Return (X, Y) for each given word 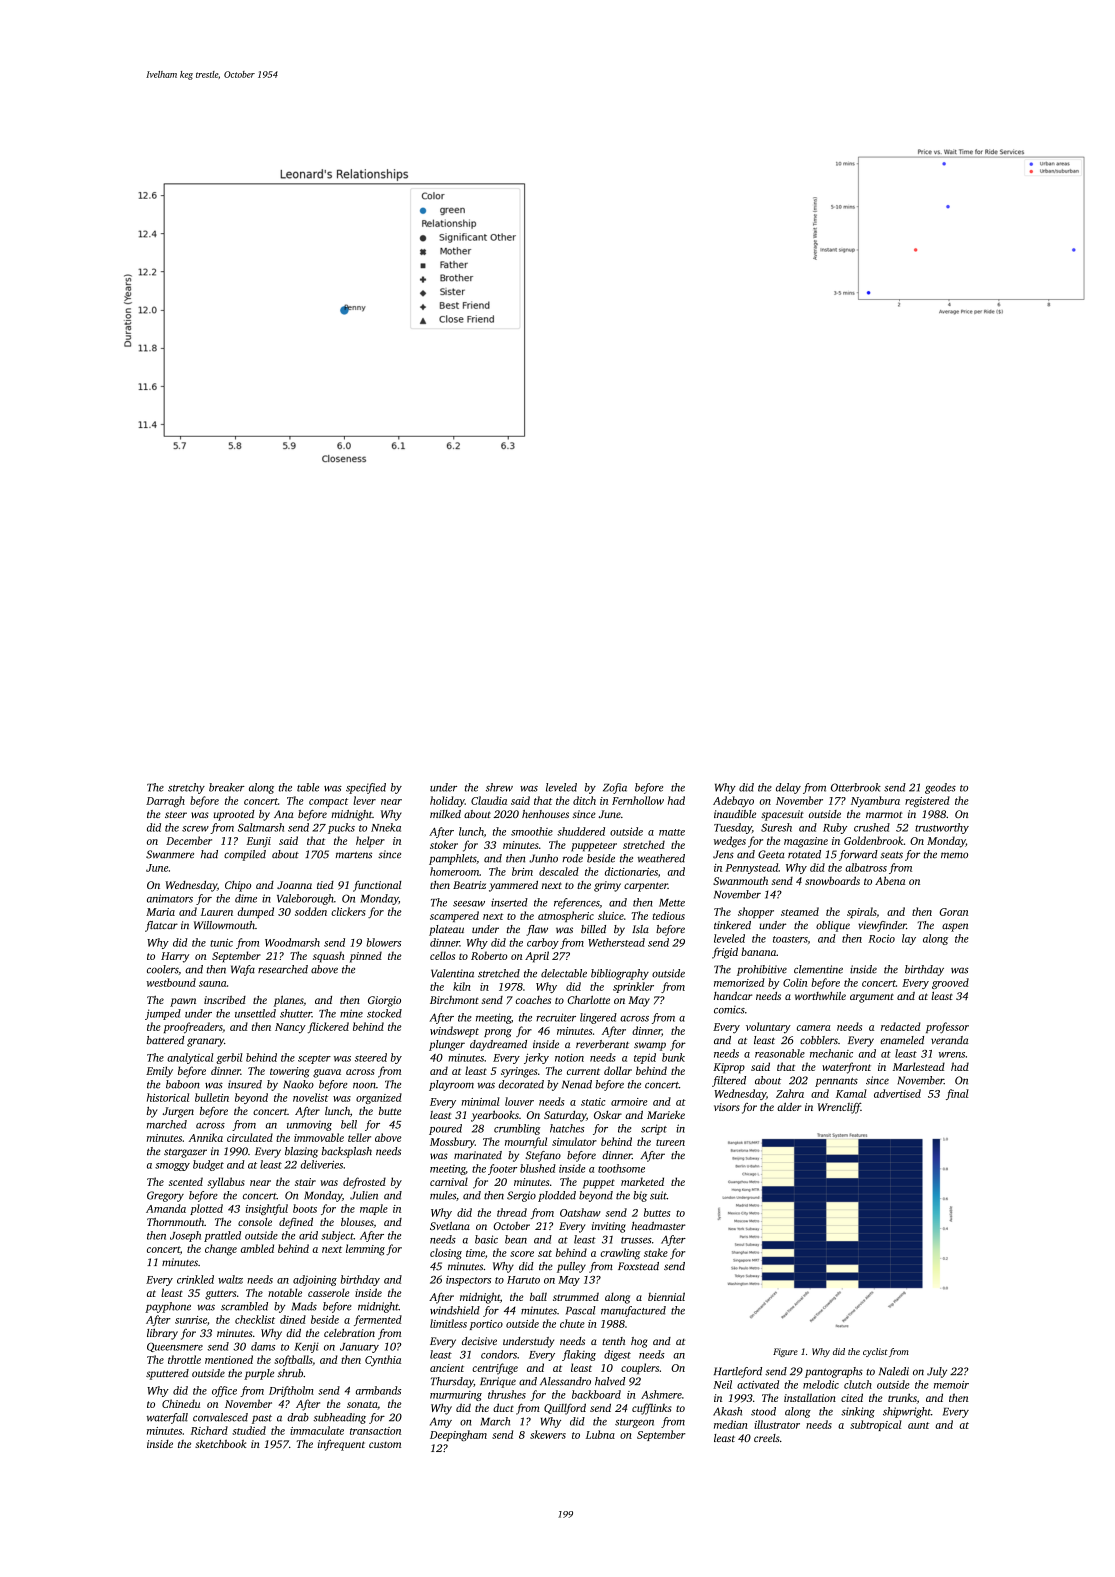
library (162, 1334)
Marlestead (919, 1066)
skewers (548, 1434)
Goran (954, 912)
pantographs (834, 1372)
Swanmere (170, 854)
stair (305, 1182)
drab (298, 1417)
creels (767, 1438)
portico (486, 1325)
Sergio (521, 1196)
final (957, 1094)
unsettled (255, 1013)
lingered (598, 1018)
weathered (661, 858)
